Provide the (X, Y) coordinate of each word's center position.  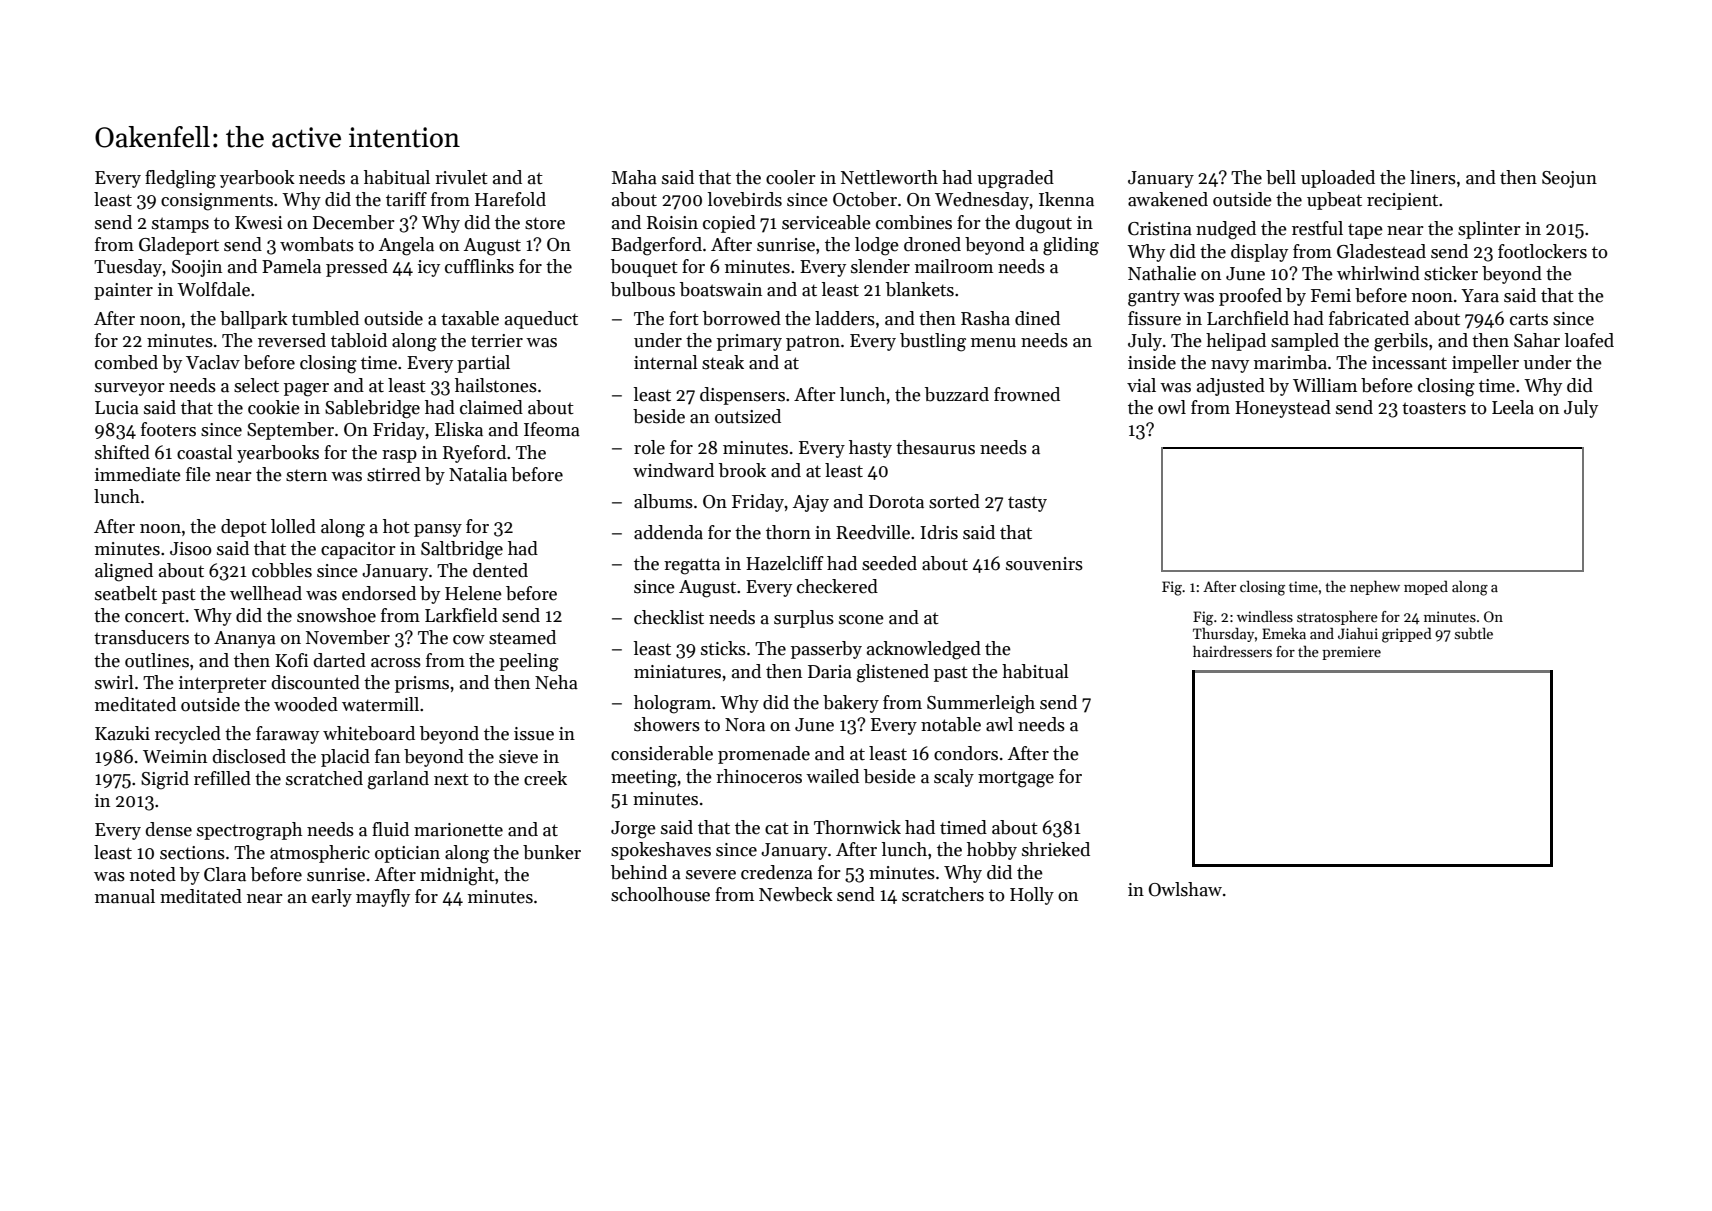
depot (244, 528)
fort (684, 318)
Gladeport (179, 246)
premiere (1351, 653)
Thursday (1223, 635)
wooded (306, 704)
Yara (1480, 296)
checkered (837, 586)
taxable (470, 318)
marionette (458, 830)
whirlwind (1378, 273)
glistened (893, 673)
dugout (1043, 224)
